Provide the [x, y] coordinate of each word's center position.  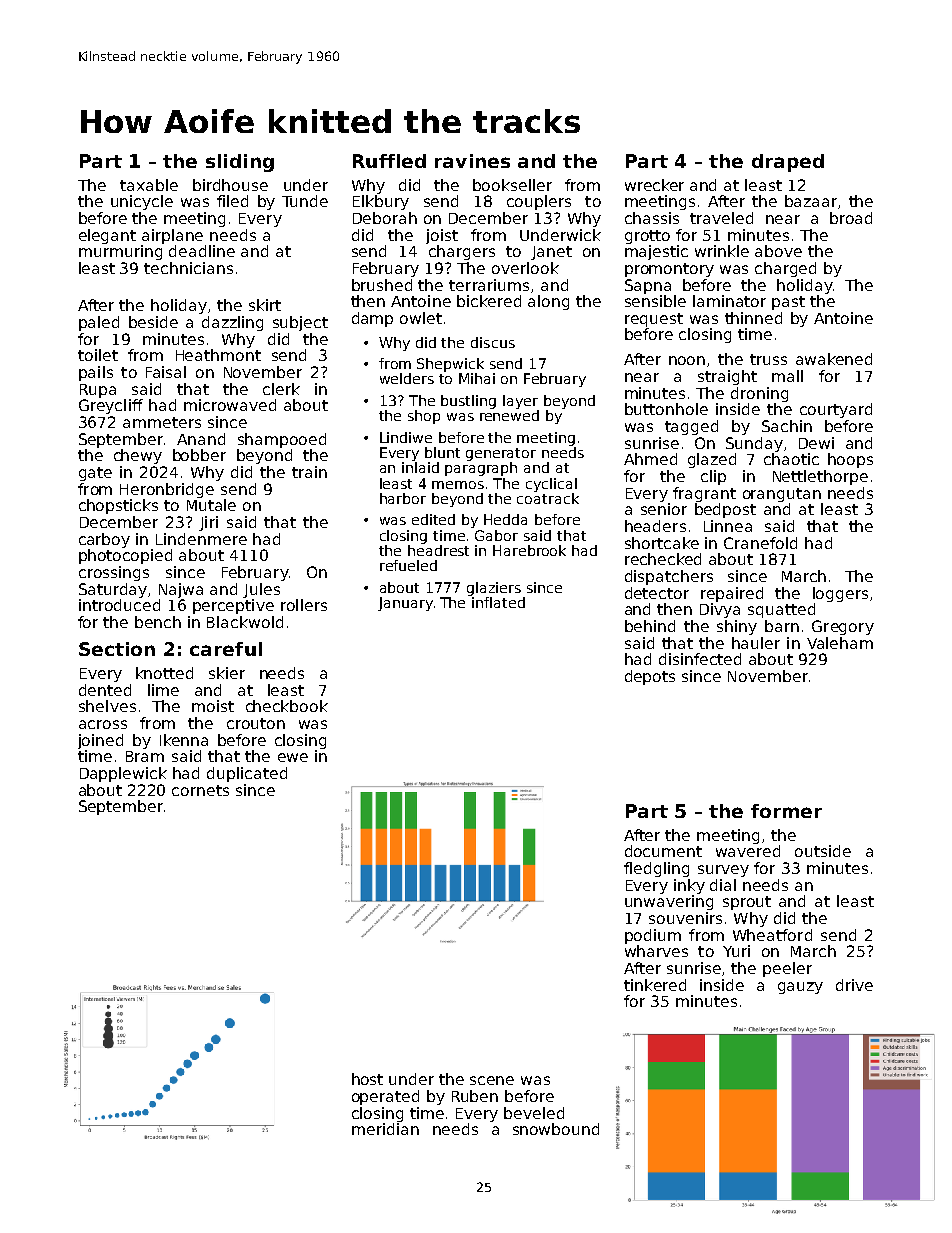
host [367, 1079]
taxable [149, 185]
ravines [472, 161]
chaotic [791, 459]
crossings [114, 573]
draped [788, 163]
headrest [438, 550]
